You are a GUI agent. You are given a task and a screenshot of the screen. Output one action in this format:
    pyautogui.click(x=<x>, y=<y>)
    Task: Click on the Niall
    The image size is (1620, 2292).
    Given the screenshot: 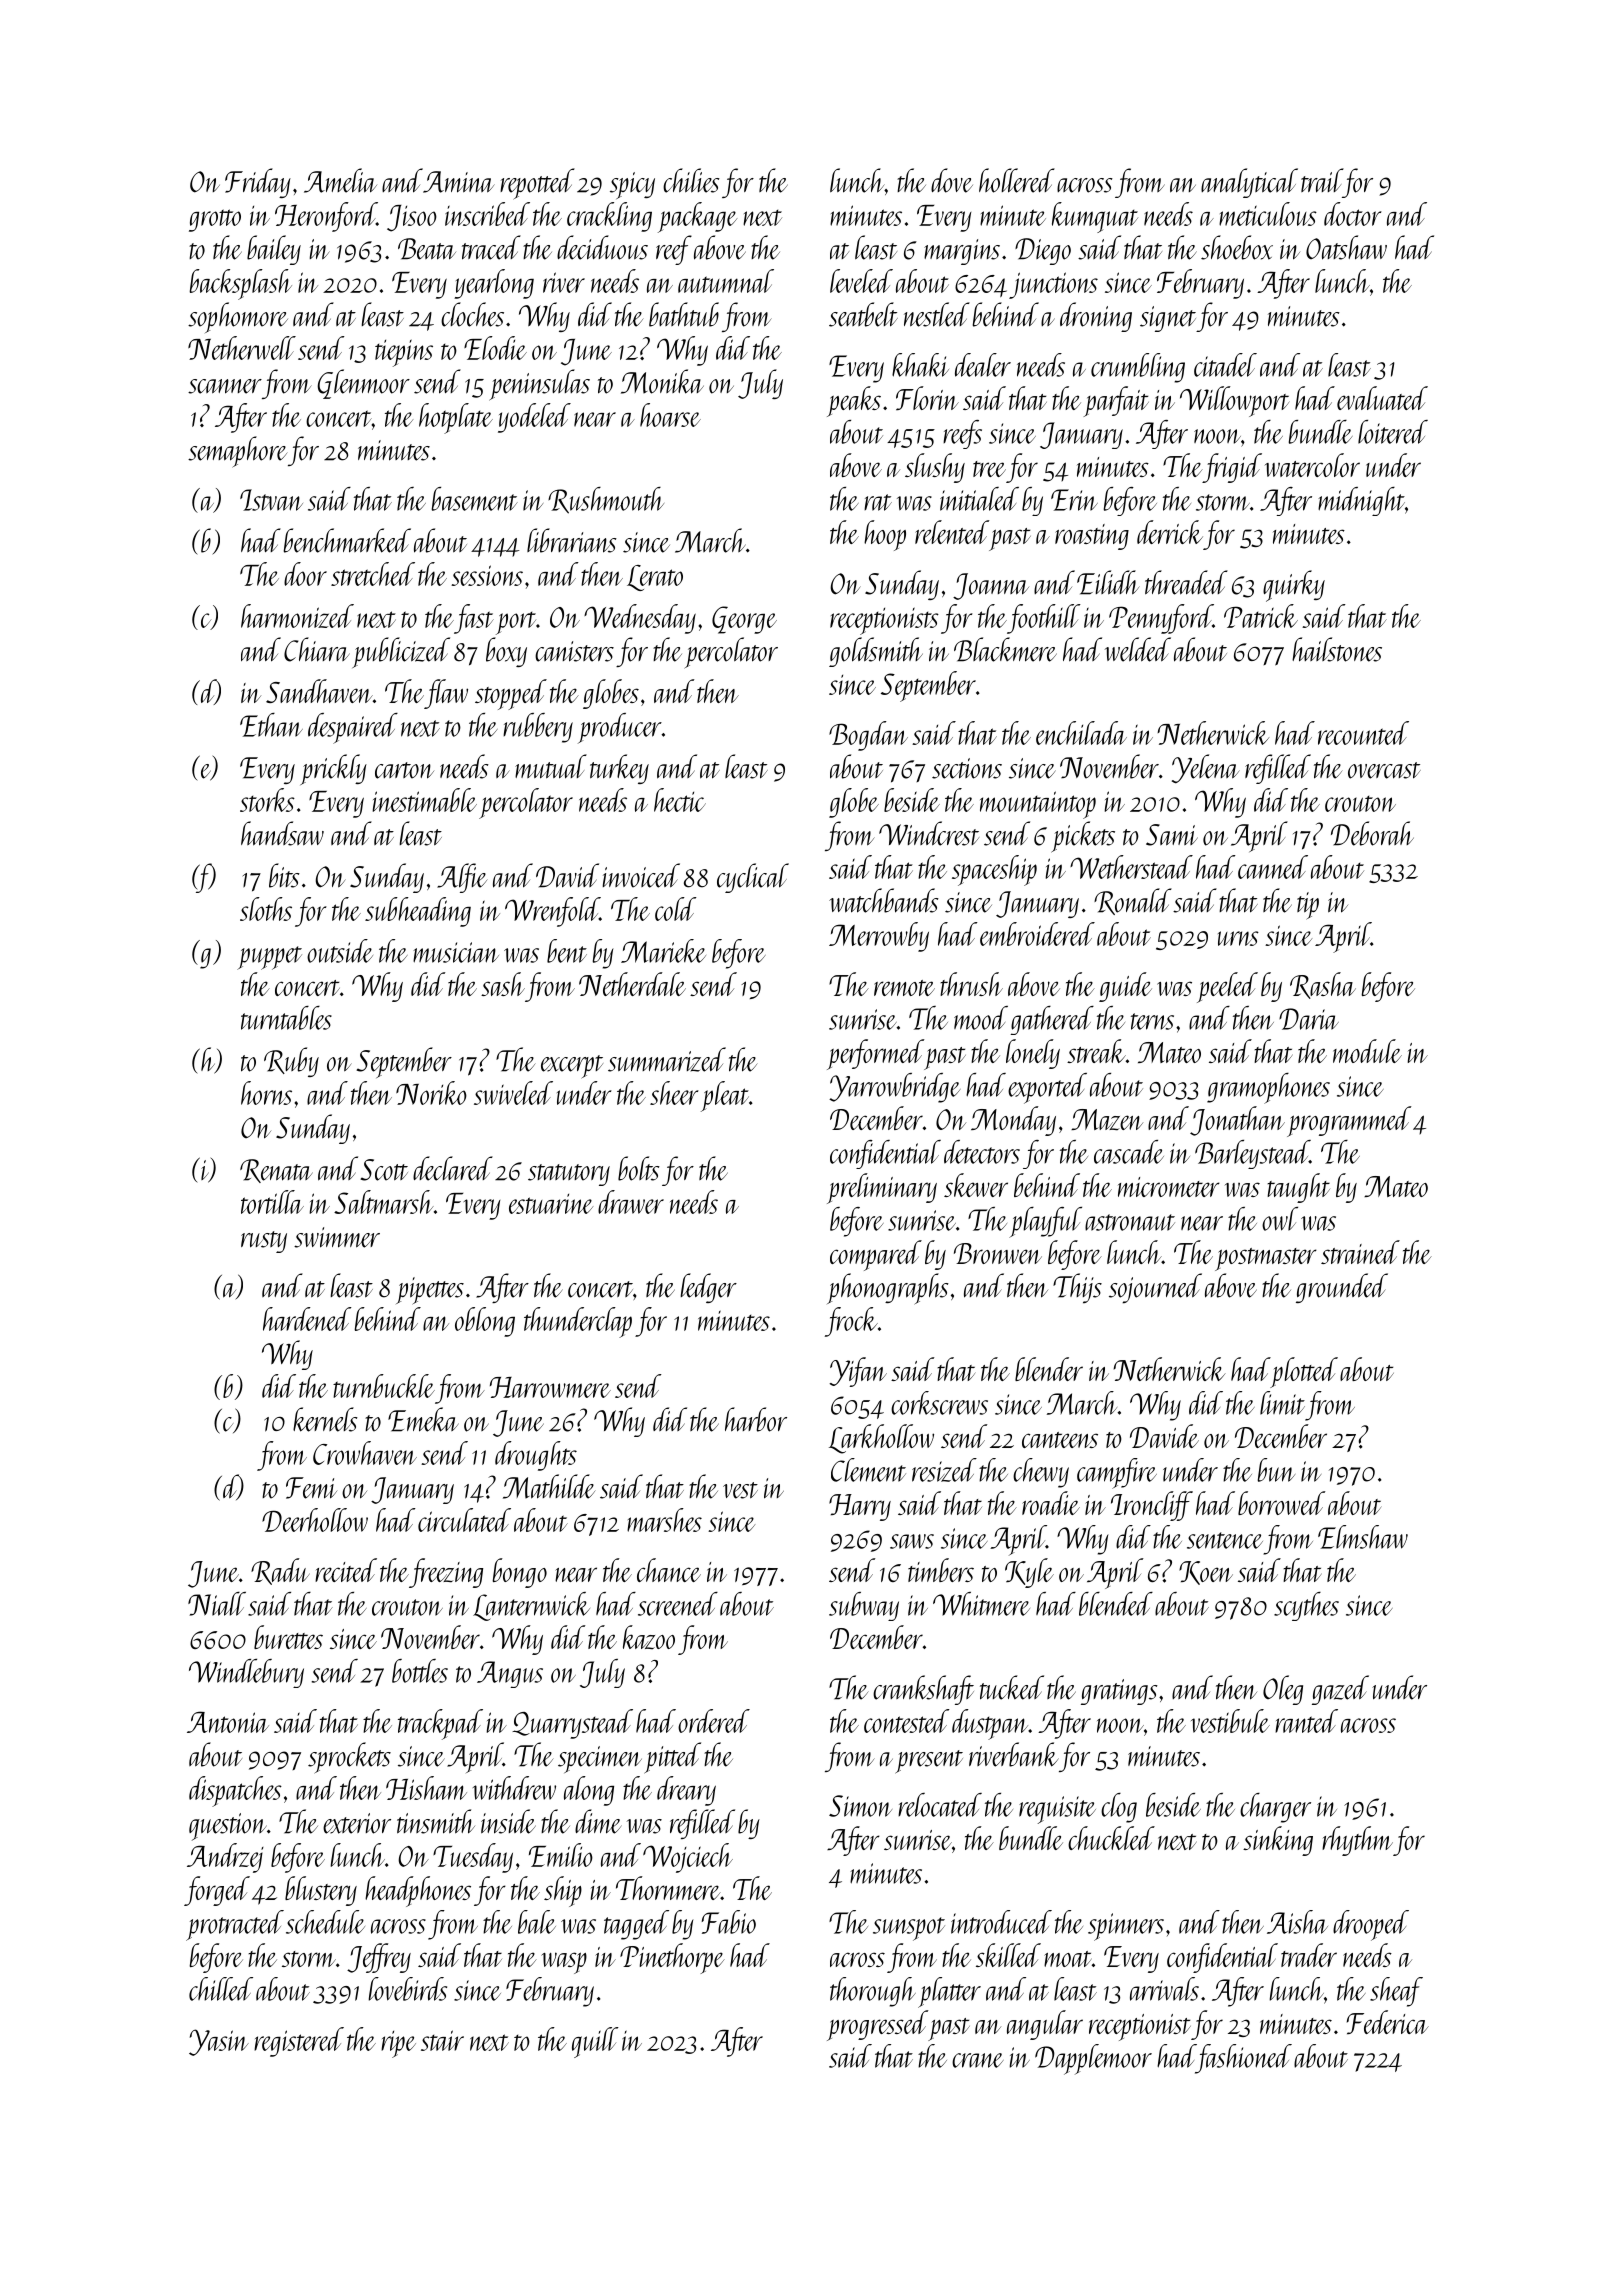 What is the action you would take?
    pyautogui.click(x=217, y=1604)
